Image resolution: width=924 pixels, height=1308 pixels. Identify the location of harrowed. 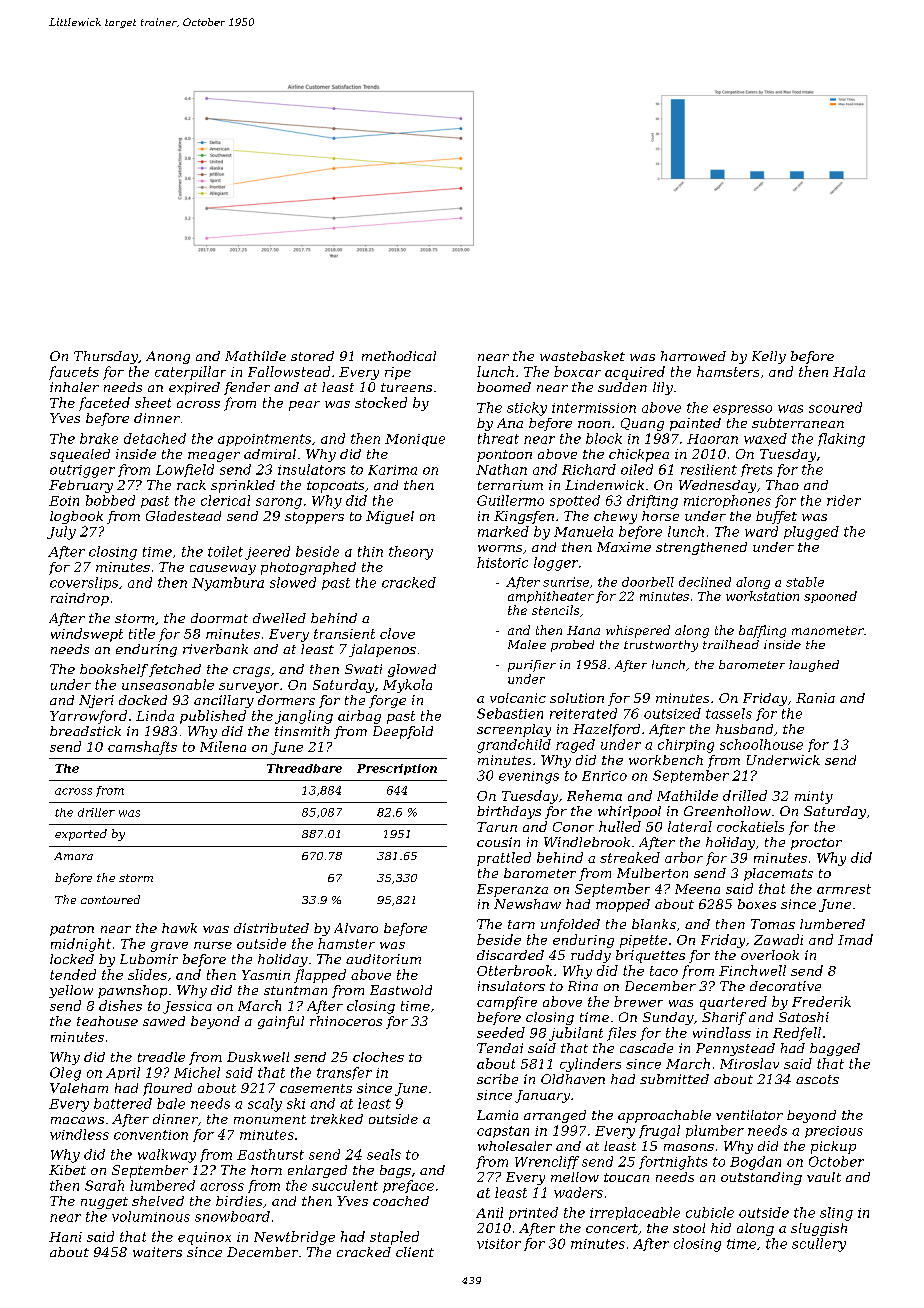
(693, 356).
